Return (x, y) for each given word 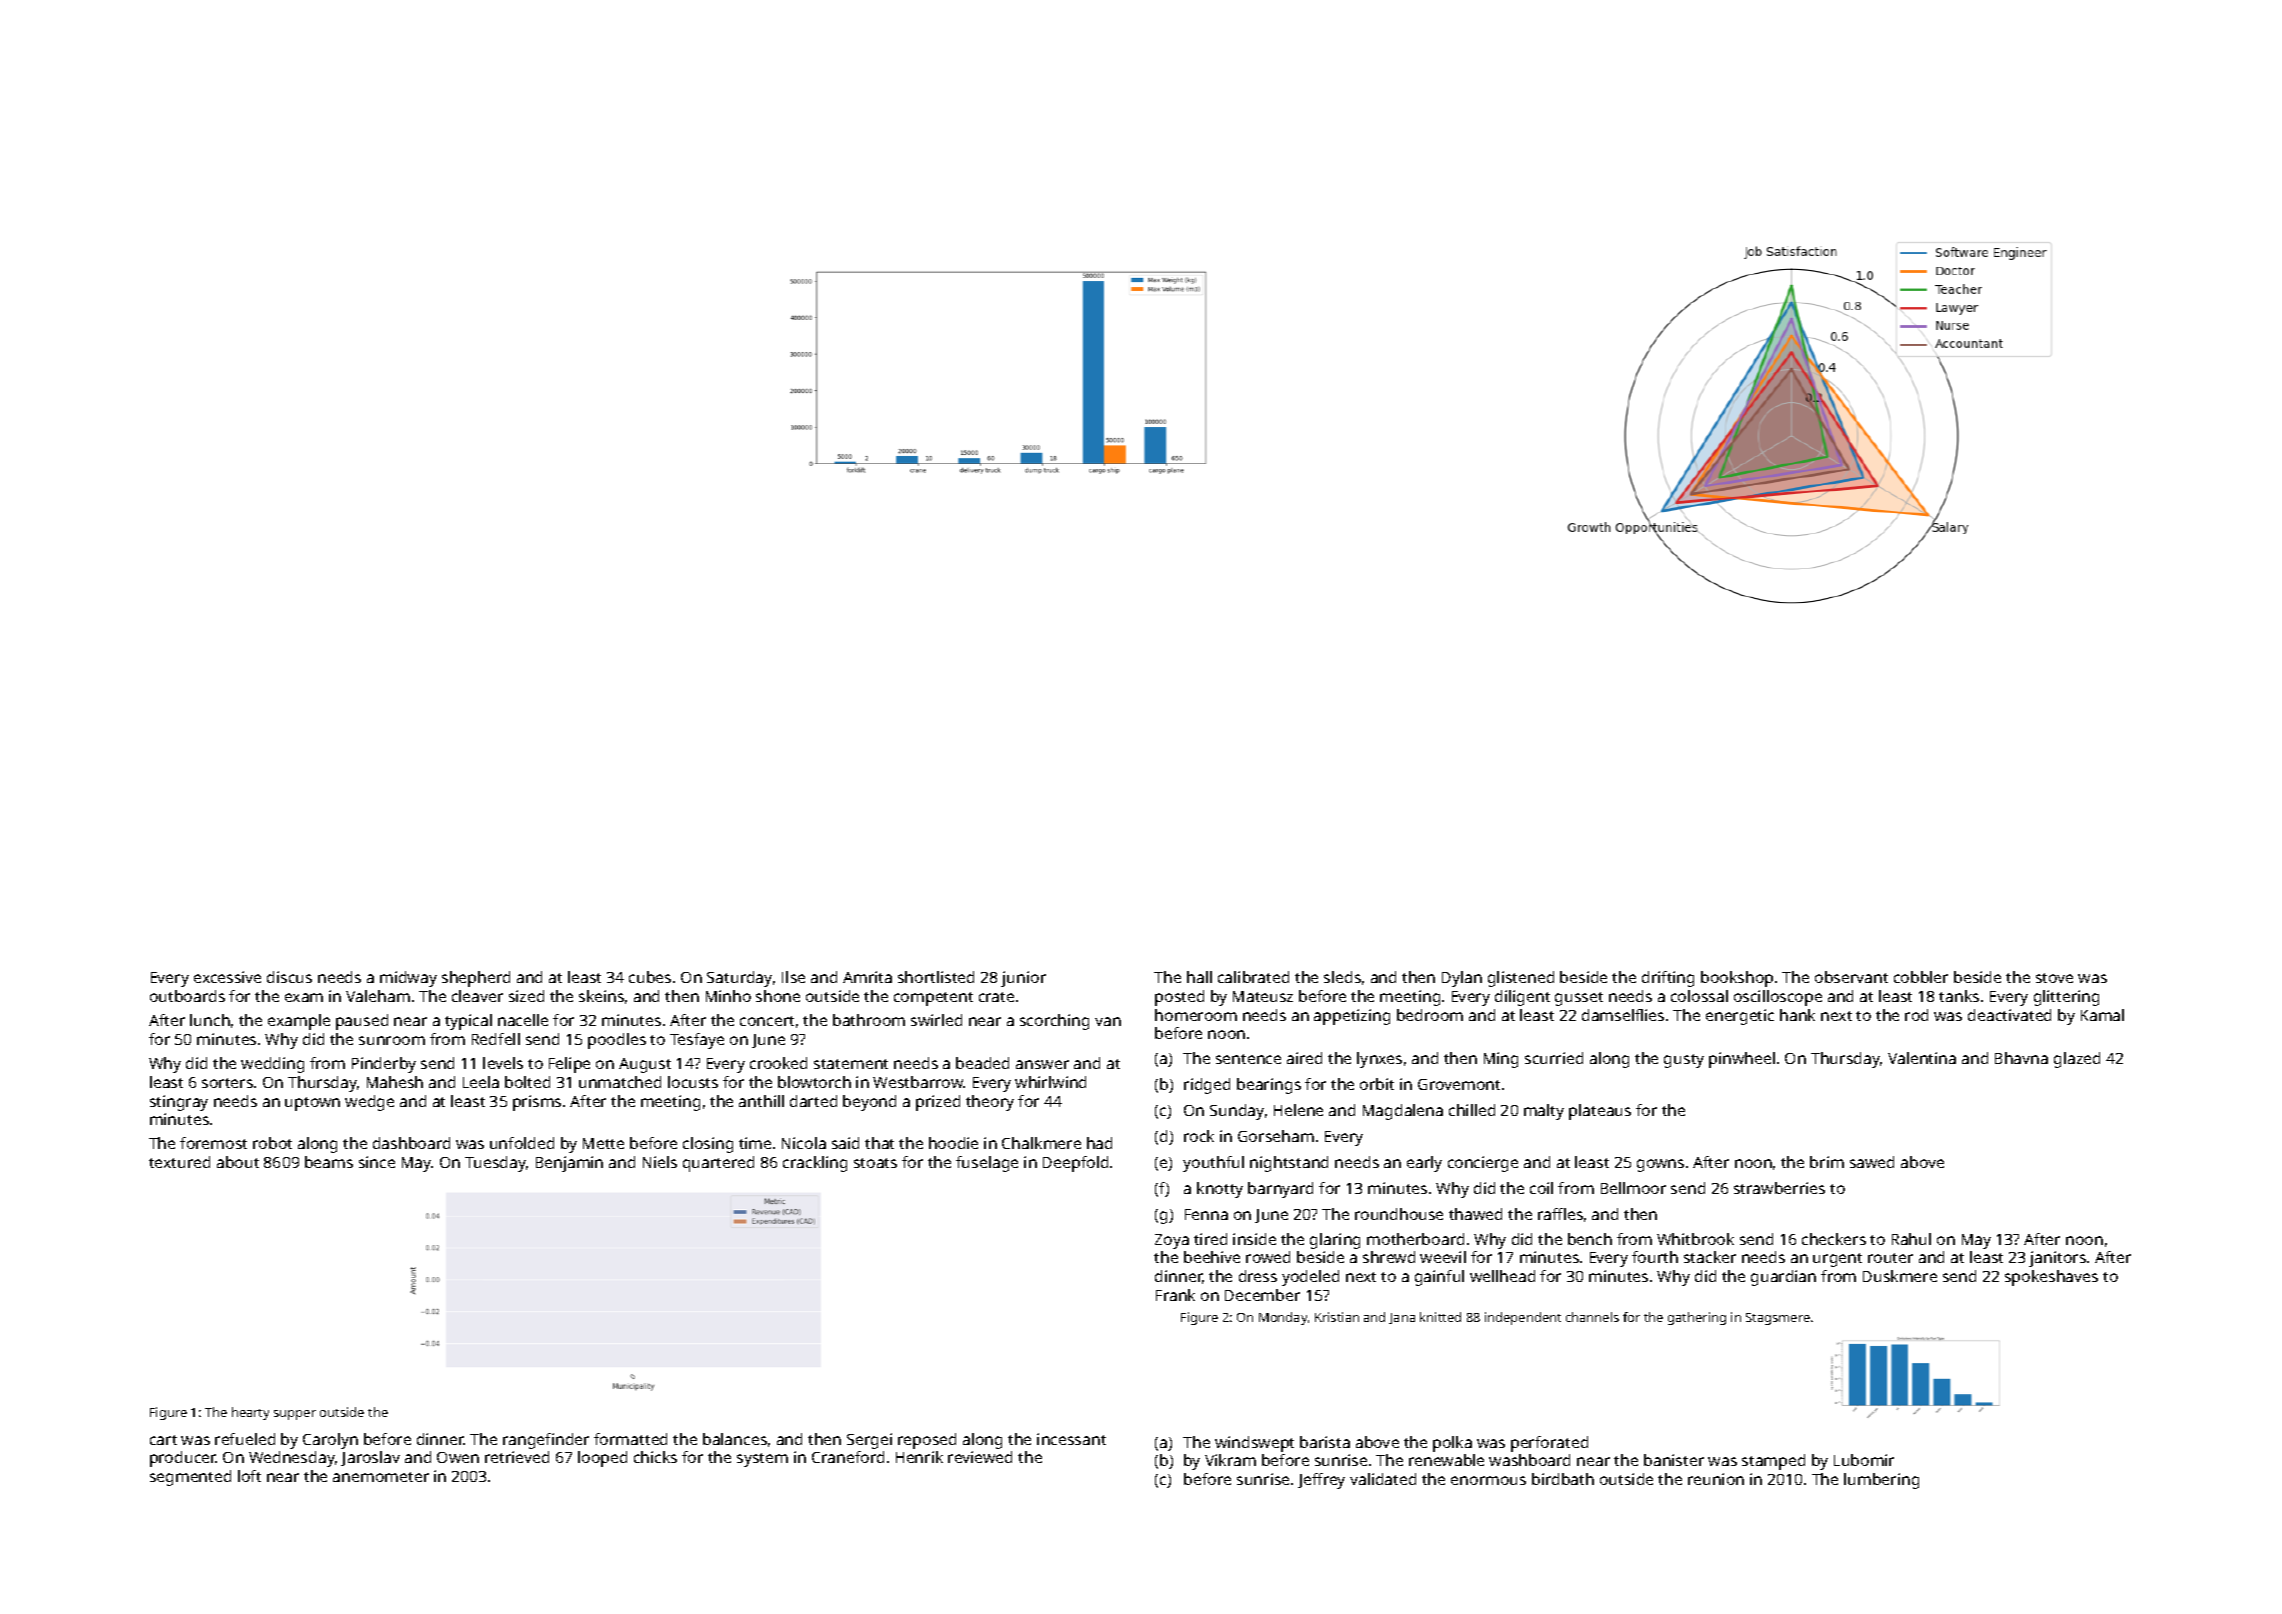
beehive (1212, 1257)
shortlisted (936, 977)
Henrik (919, 1457)
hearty (250, 1413)
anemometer (381, 1477)
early (1424, 1164)
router (1890, 1258)
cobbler (1921, 977)
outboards (187, 996)
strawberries (1779, 1188)
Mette (603, 1143)
